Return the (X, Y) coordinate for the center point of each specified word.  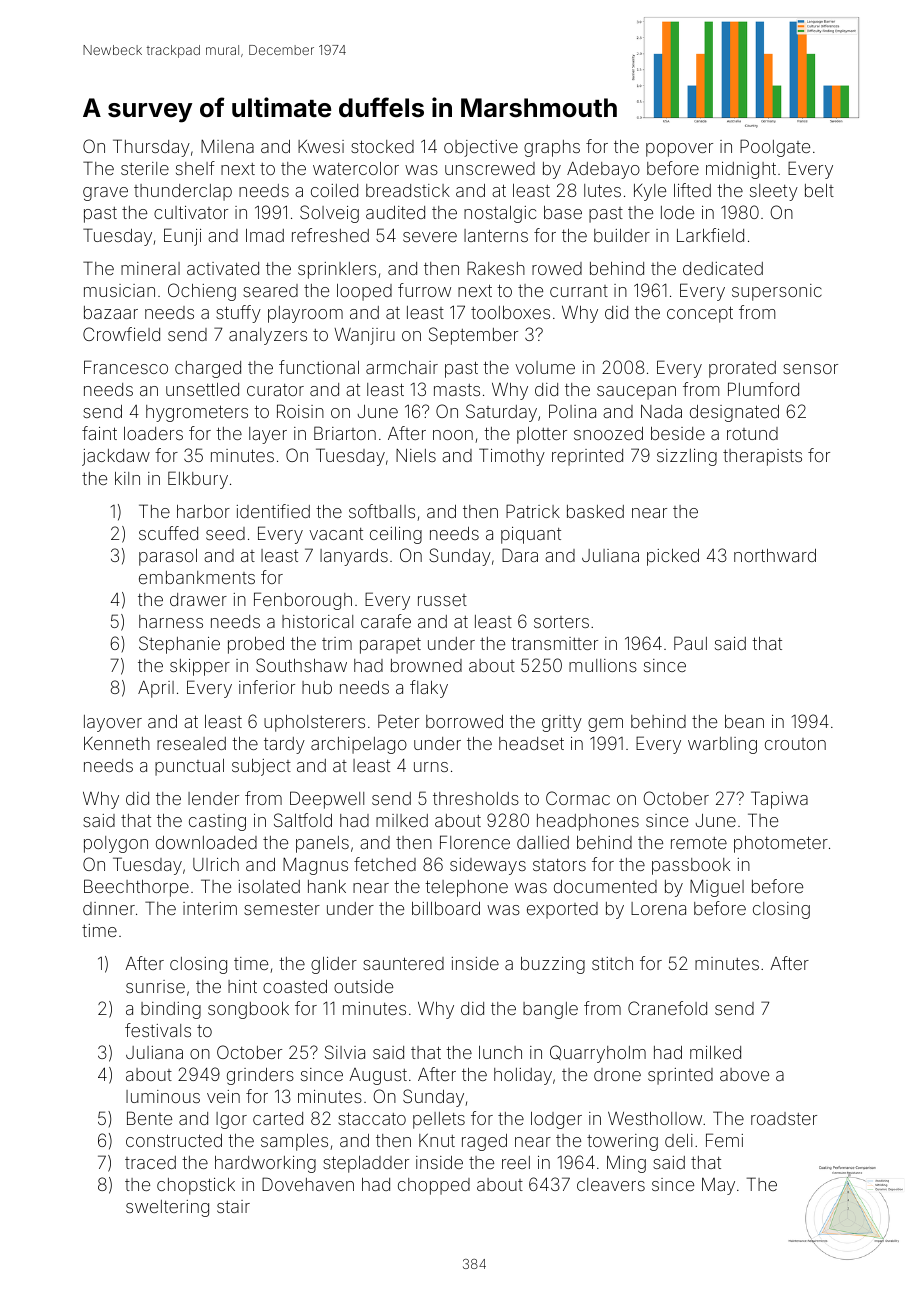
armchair (402, 367)
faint (99, 433)
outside (363, 986)
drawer (198, 599)
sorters (561, 622)
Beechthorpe (136, 888)
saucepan (636, 393)
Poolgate (775, 148)
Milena (227, 146)
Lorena (658, 908)
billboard (446, 908)
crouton (795, 744)
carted (278, 1118)
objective (481, 148)
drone (617, 1074)
